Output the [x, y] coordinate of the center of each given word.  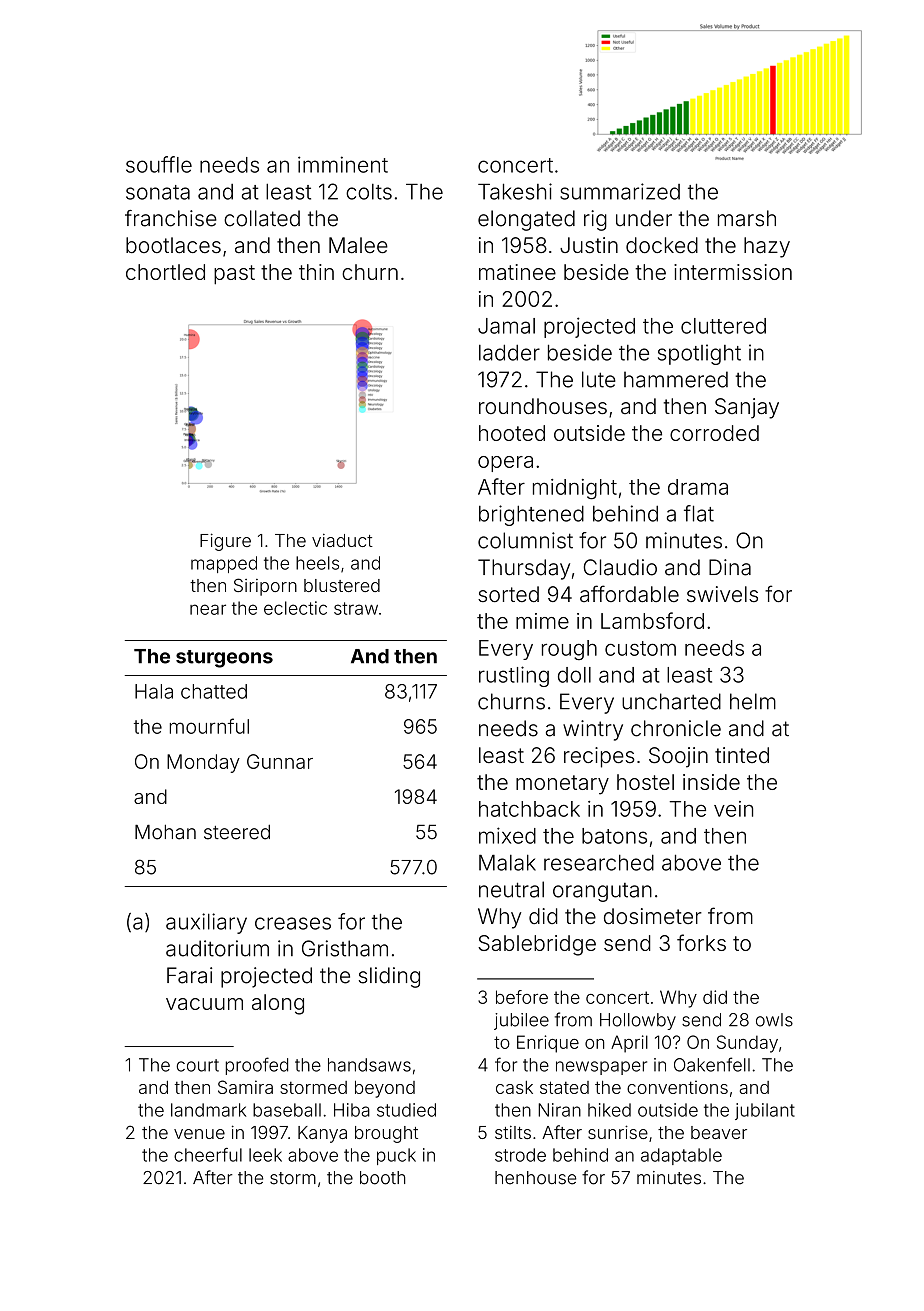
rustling [514, 676]
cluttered [723, 326]
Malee [358, 245]
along [278, 1004]
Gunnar [280, 761]
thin [316, 272]
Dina [730, 567]
